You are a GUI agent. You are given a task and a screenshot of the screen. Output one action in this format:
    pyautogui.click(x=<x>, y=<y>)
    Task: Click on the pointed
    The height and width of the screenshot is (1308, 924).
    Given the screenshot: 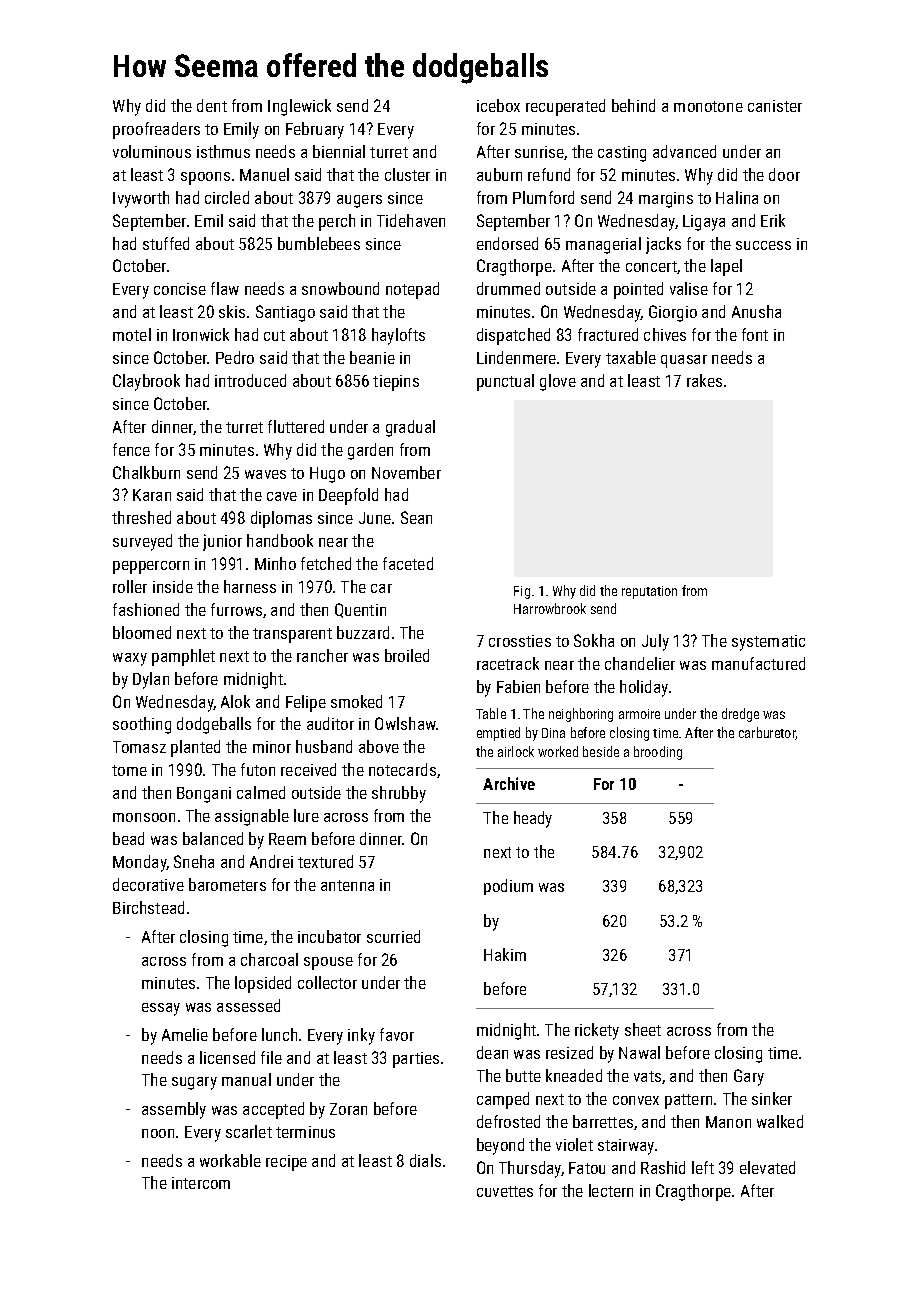 What is the action you would take?
    pyautogui.click(x=638, y=290)
